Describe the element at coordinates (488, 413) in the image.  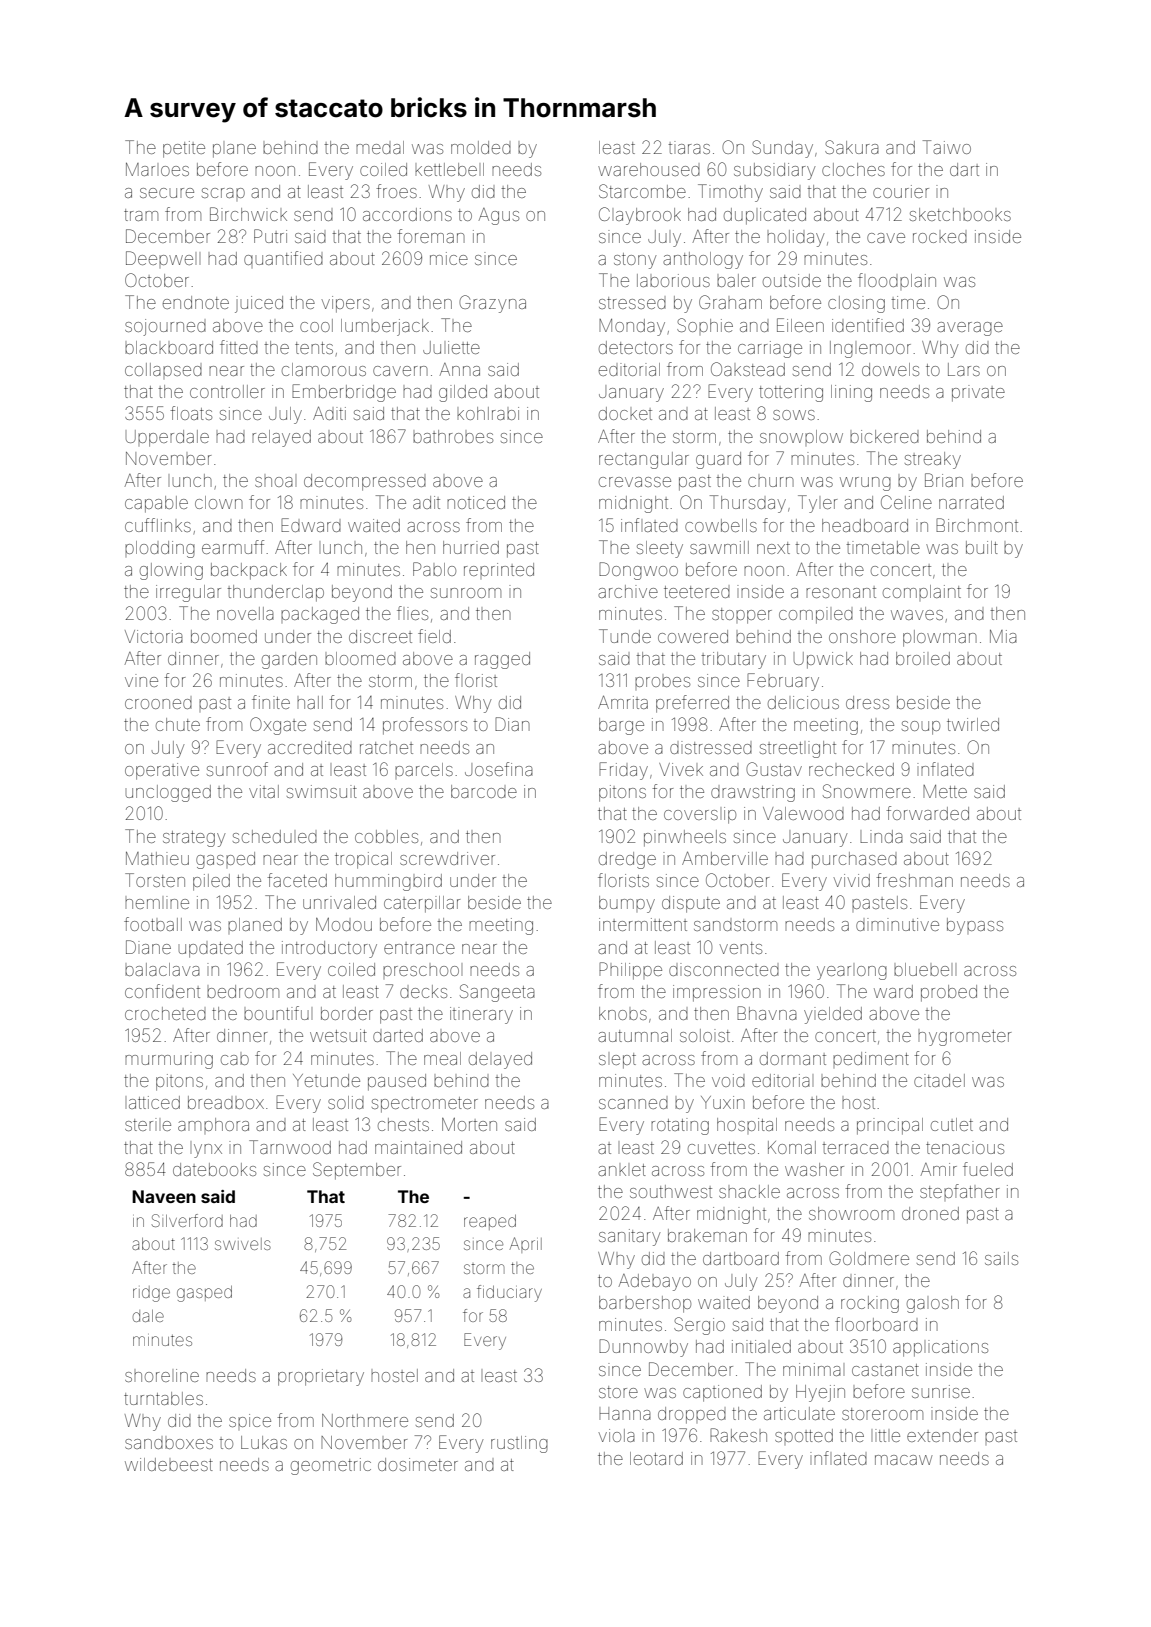
I see `kohlrabi` at that location.
